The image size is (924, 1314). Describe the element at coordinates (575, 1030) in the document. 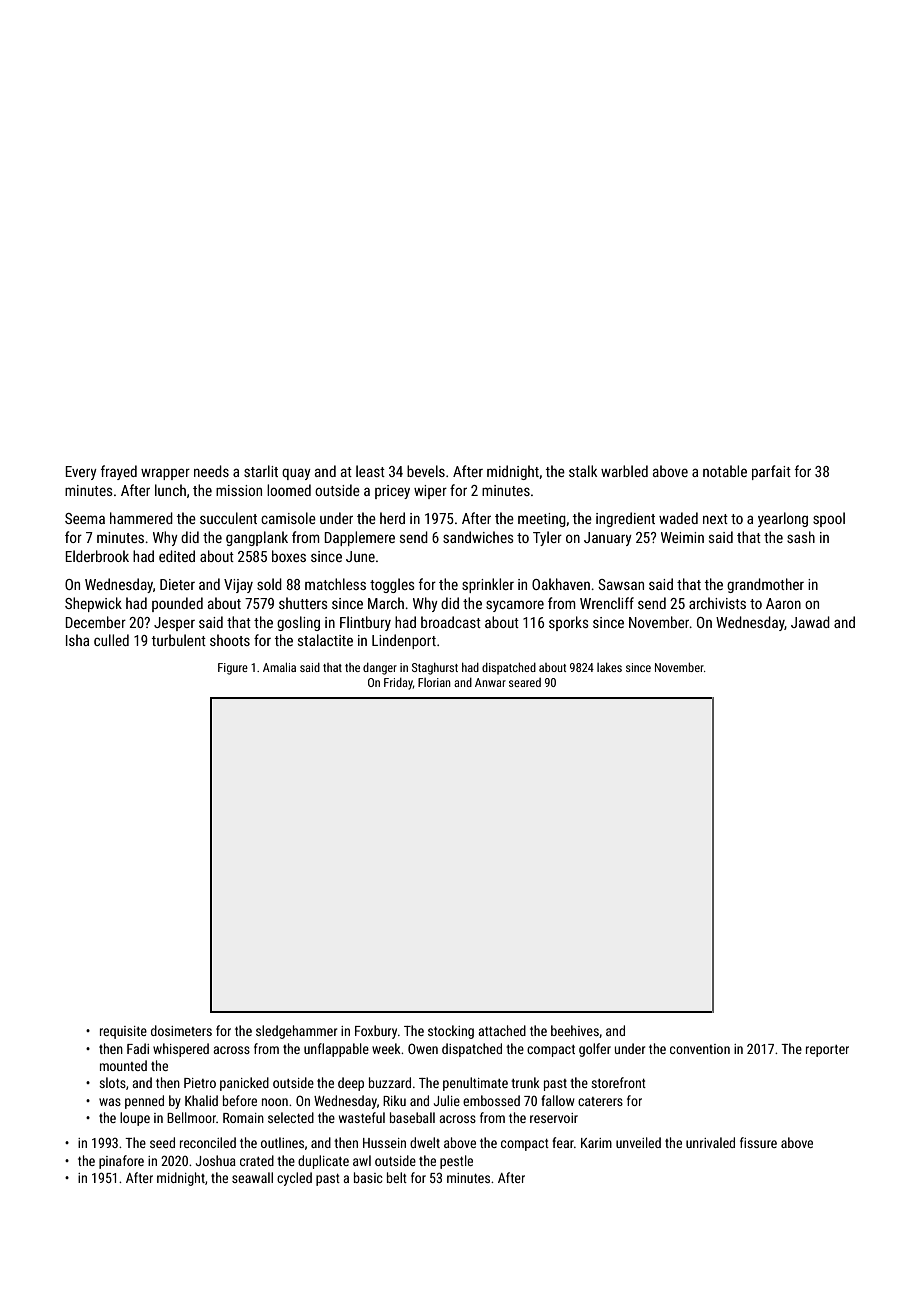

I see `beehives` at that location.
